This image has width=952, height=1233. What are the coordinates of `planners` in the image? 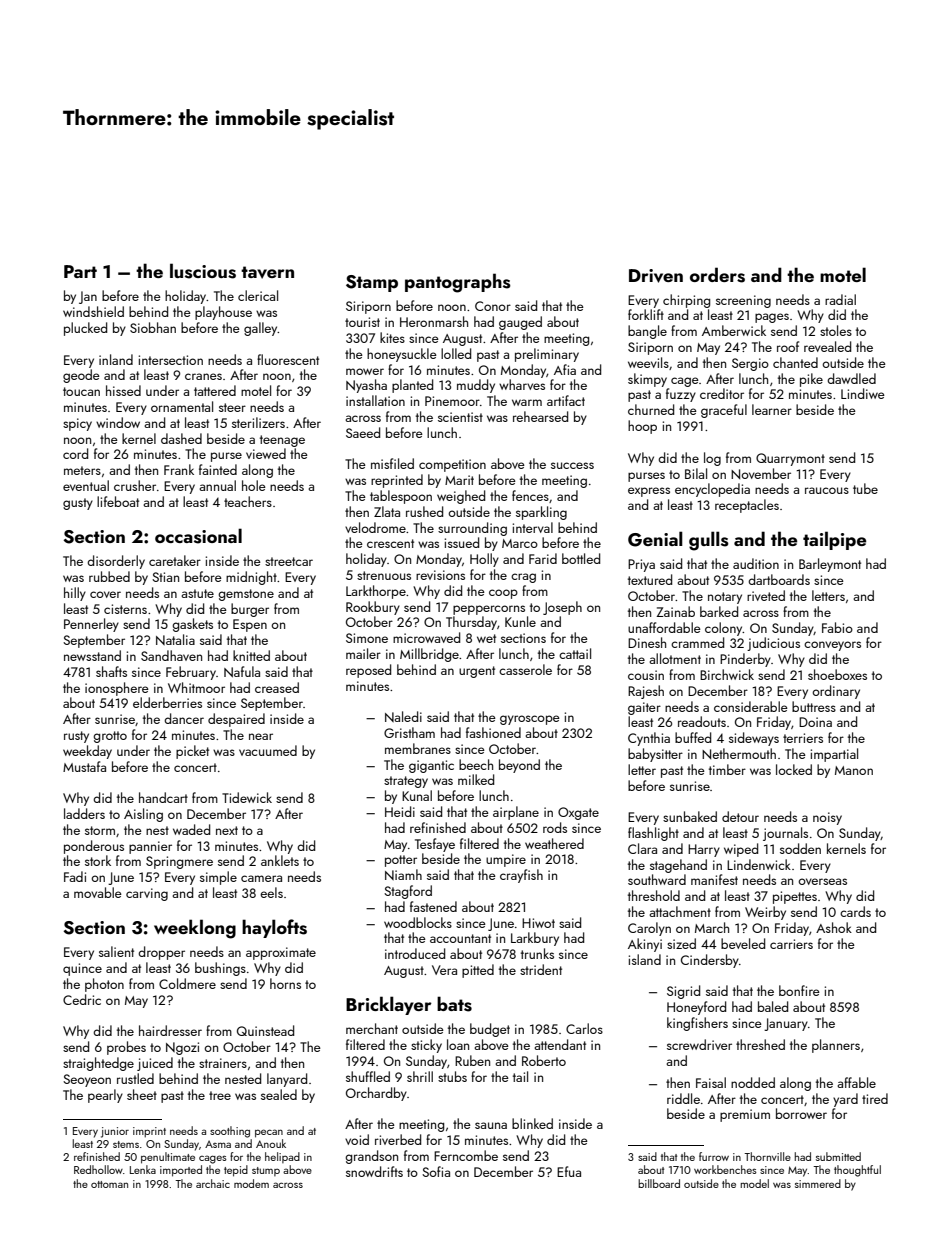 It's located at (836, 1046).
